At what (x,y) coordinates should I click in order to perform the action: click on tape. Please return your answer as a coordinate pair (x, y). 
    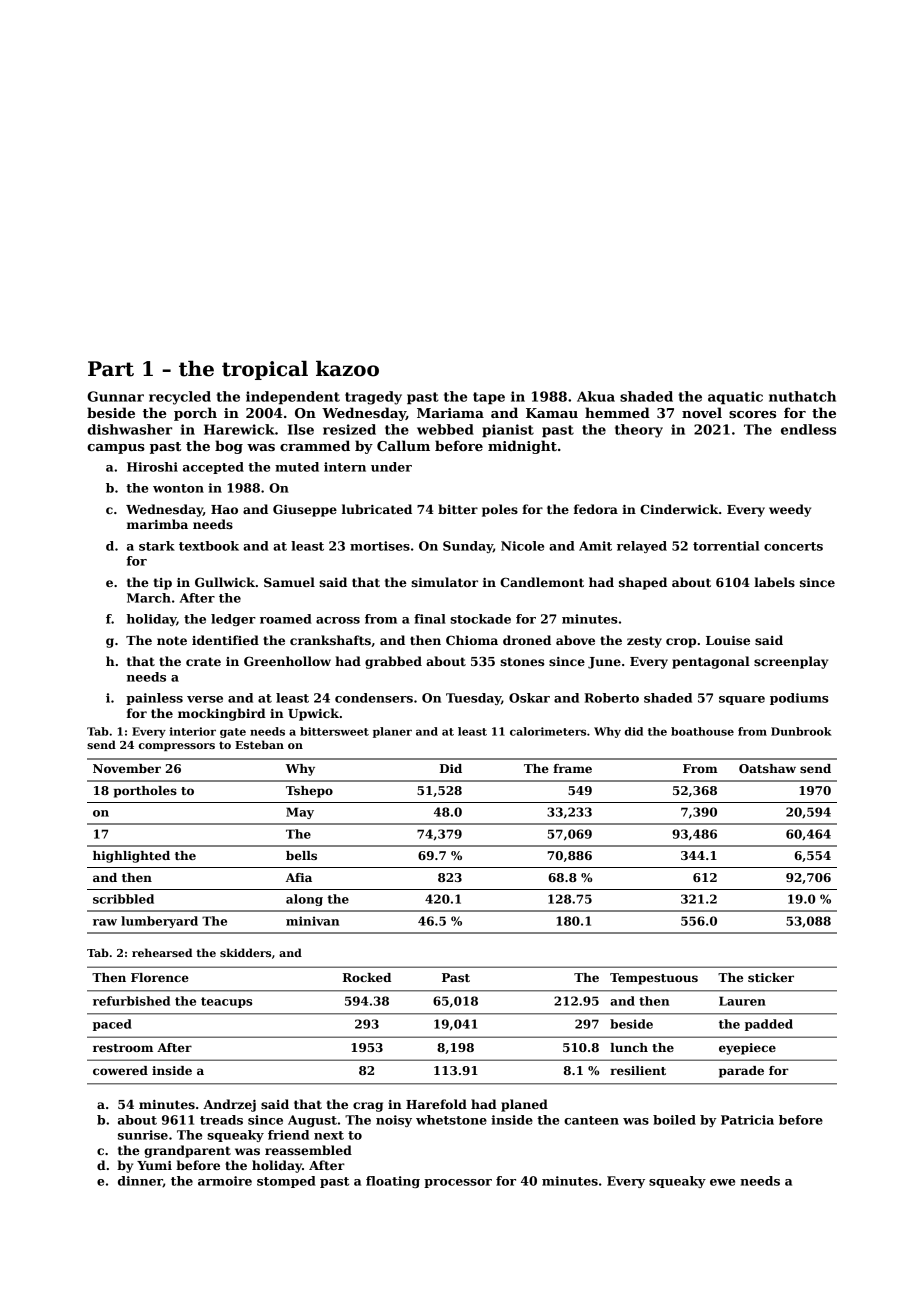
    Looking at the image, I should click on (489, 398).
